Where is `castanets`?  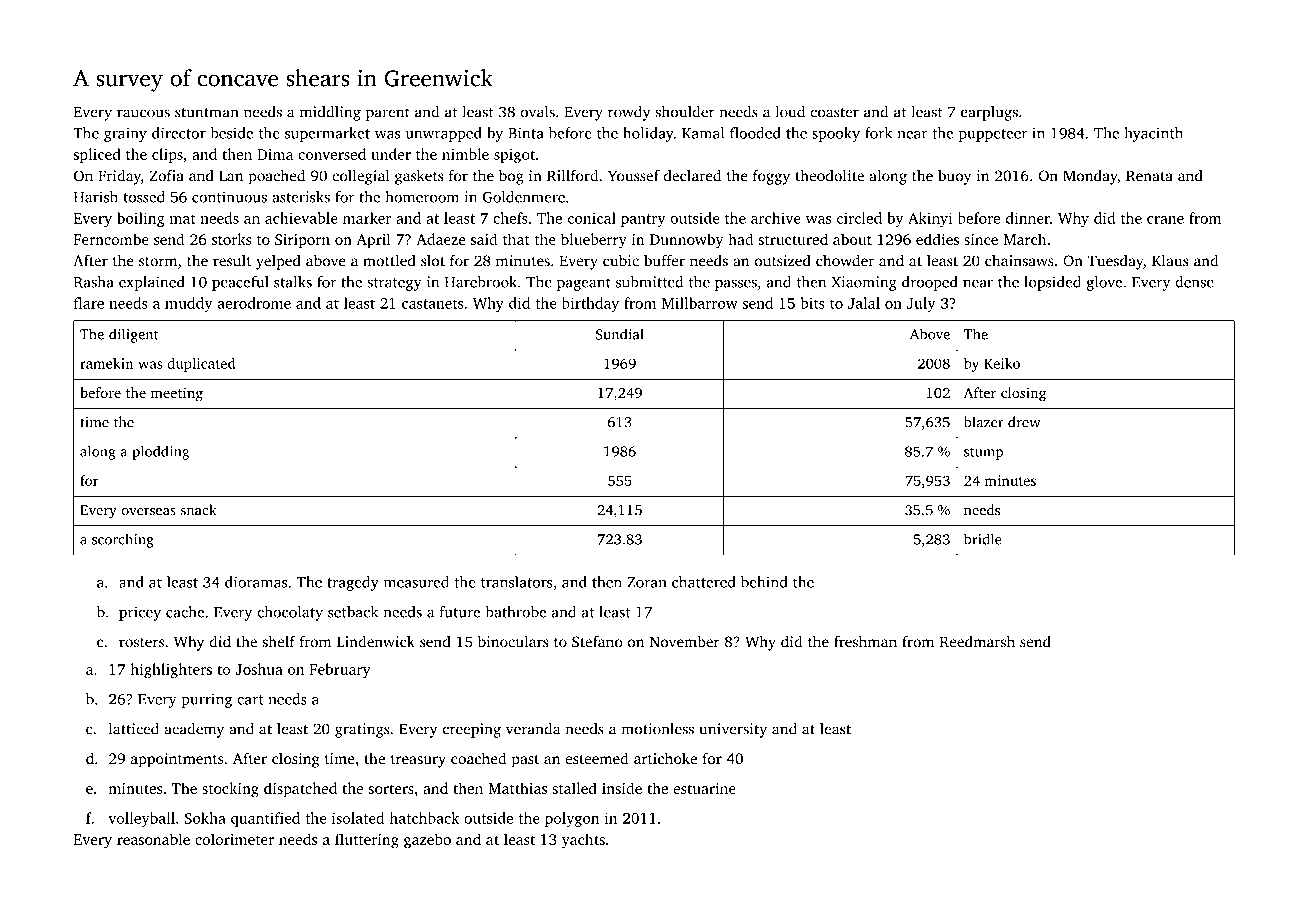
castanets is located at coordinates (433, 304).
